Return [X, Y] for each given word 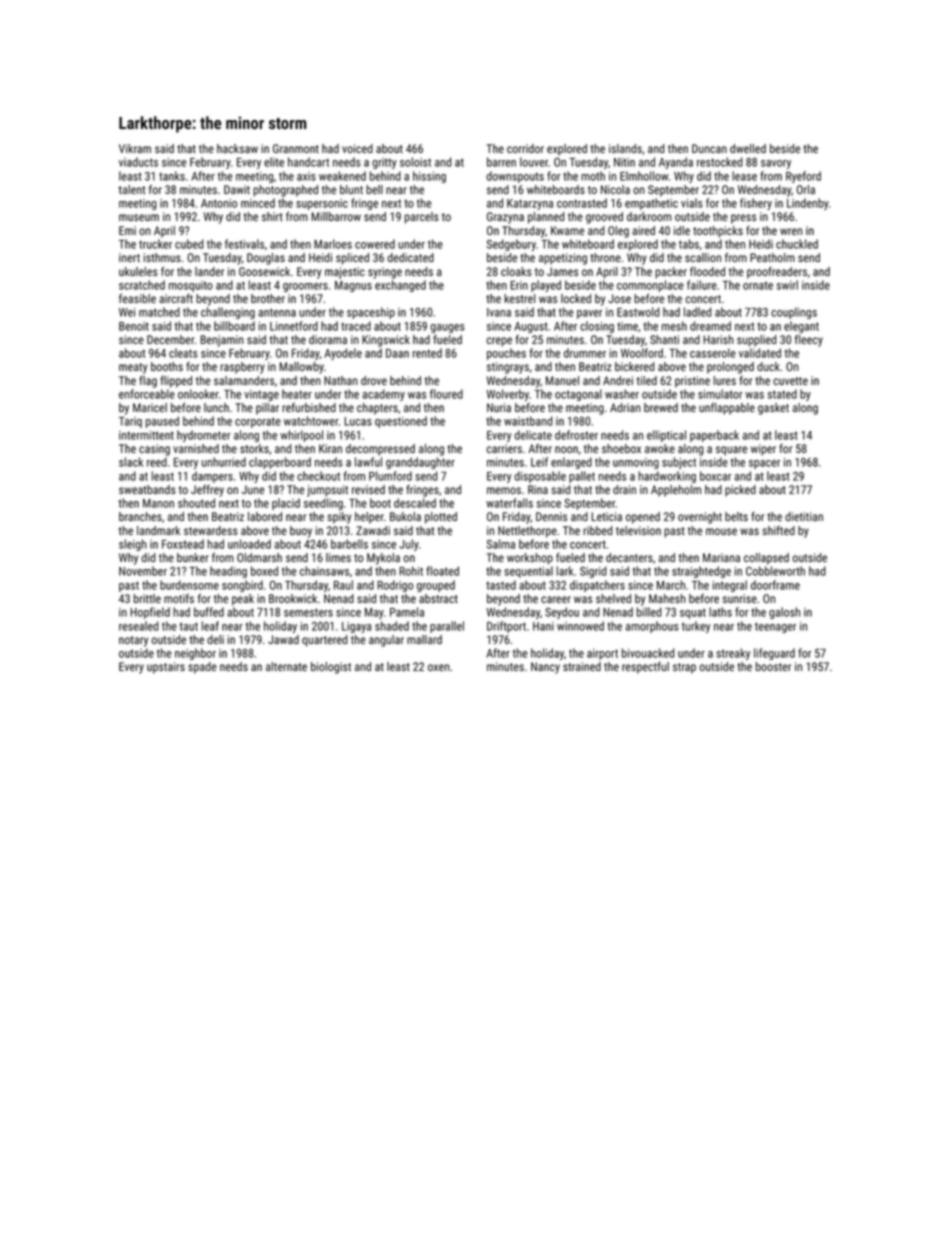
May [374, 613]
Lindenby [808, 204]
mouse [721, 531]
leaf [210, 626]
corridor [525, 148]
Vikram [135, 148]
